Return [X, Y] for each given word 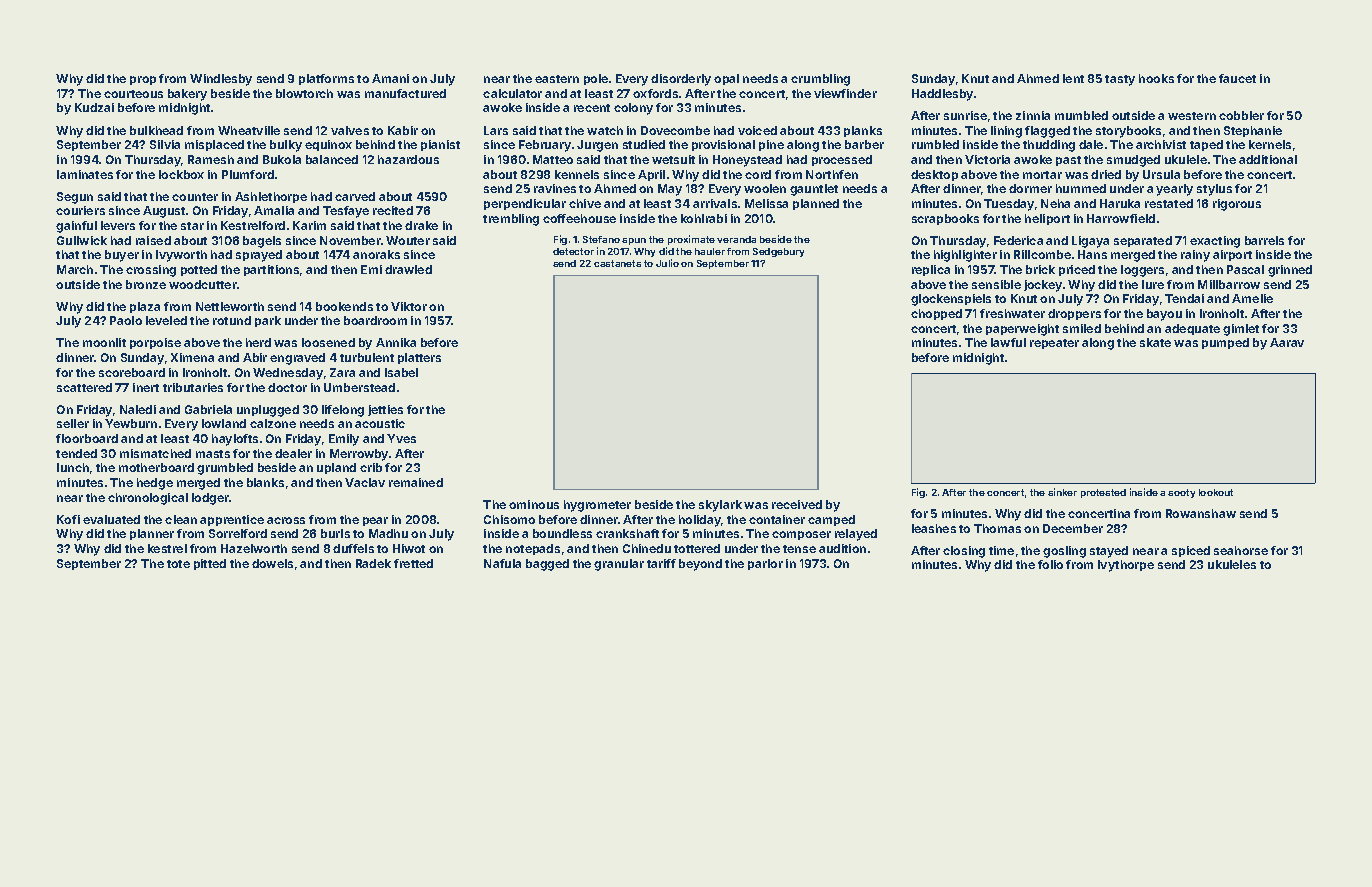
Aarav [1287, 342]
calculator [512, 93]
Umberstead [359, 387]
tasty [1120, 80]
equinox [328, 145]
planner [152, 534]
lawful [1008, 342]
